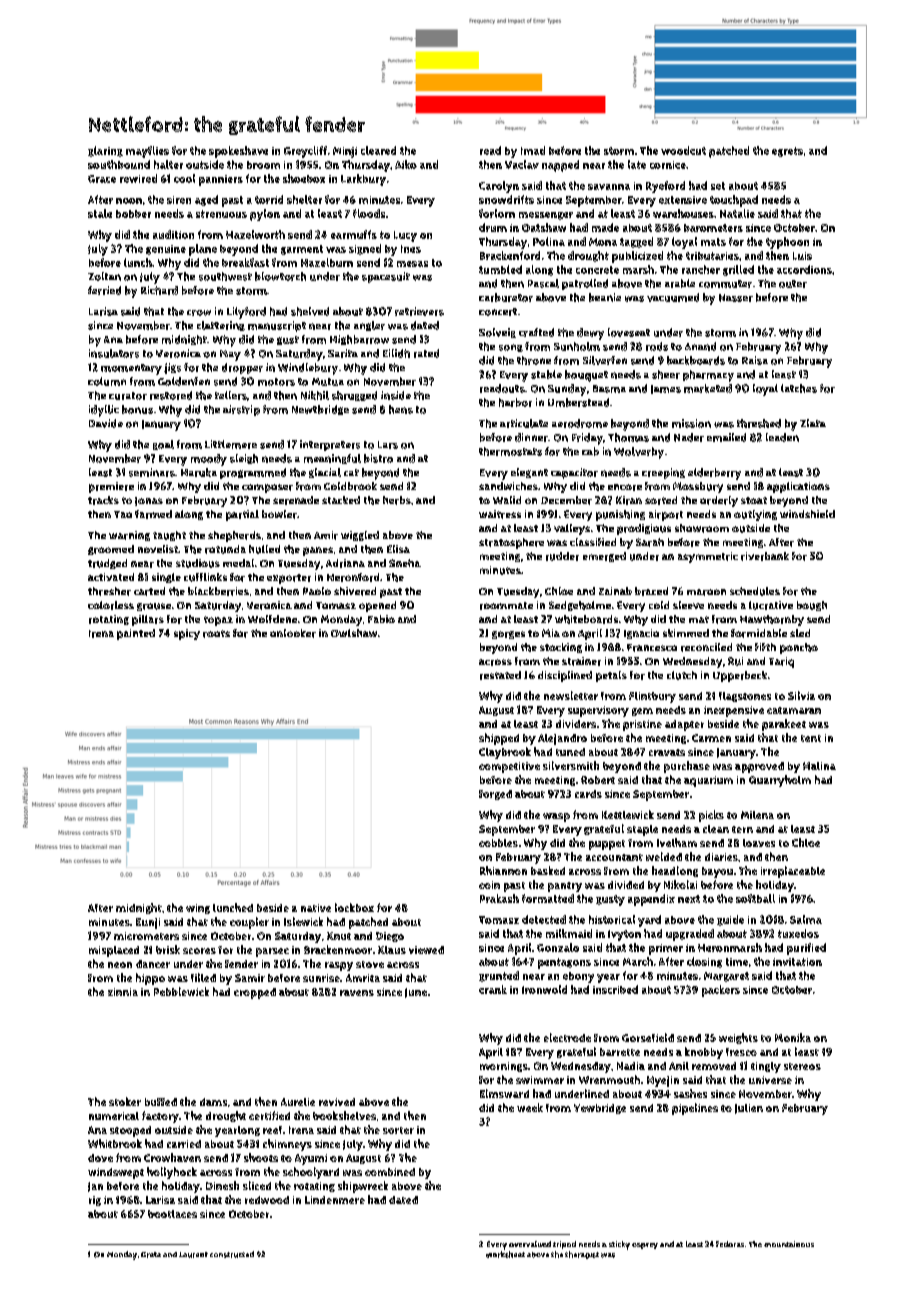 This screenshot has width=924, height=1308. Describe the element at coordinates (683, 150) in the screenshot. I see `woodcut` at that location.
